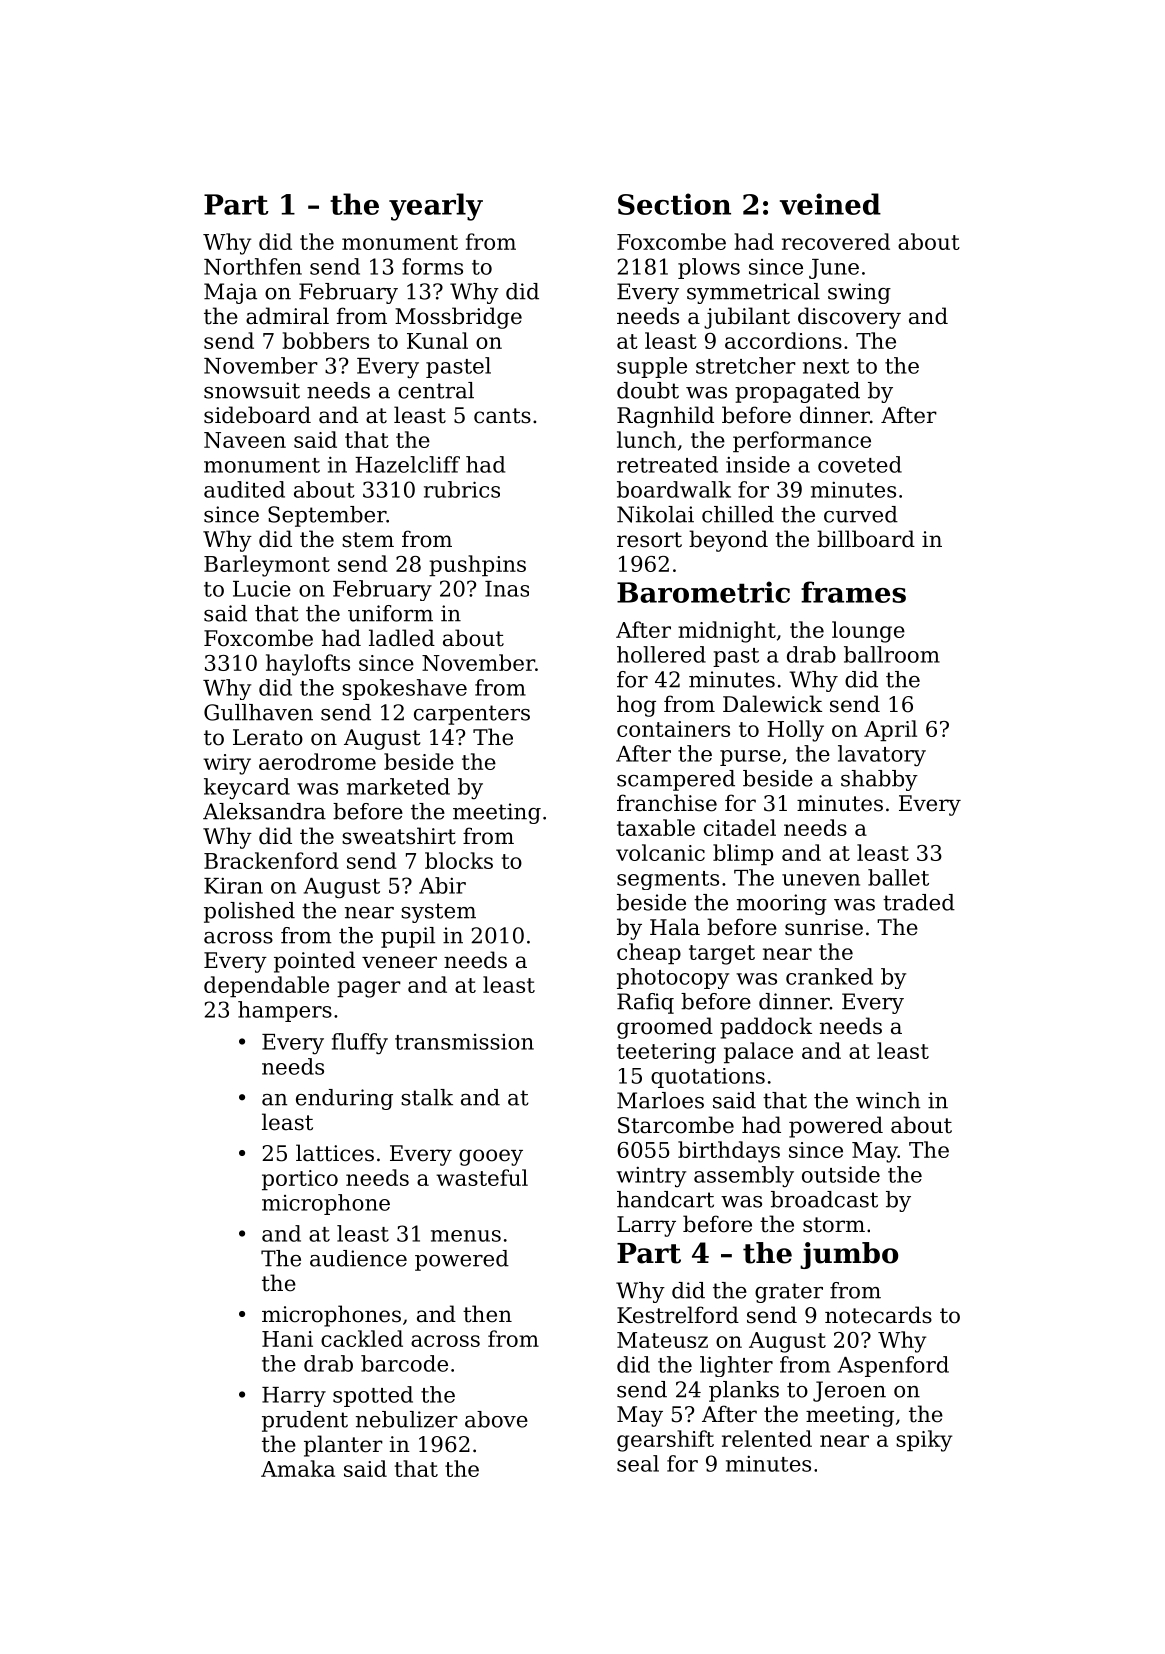 The height and width of the image is (1654, 1165). Describe the element at coordinates (325, 340) in the image. I see `bobbers` at that location.
